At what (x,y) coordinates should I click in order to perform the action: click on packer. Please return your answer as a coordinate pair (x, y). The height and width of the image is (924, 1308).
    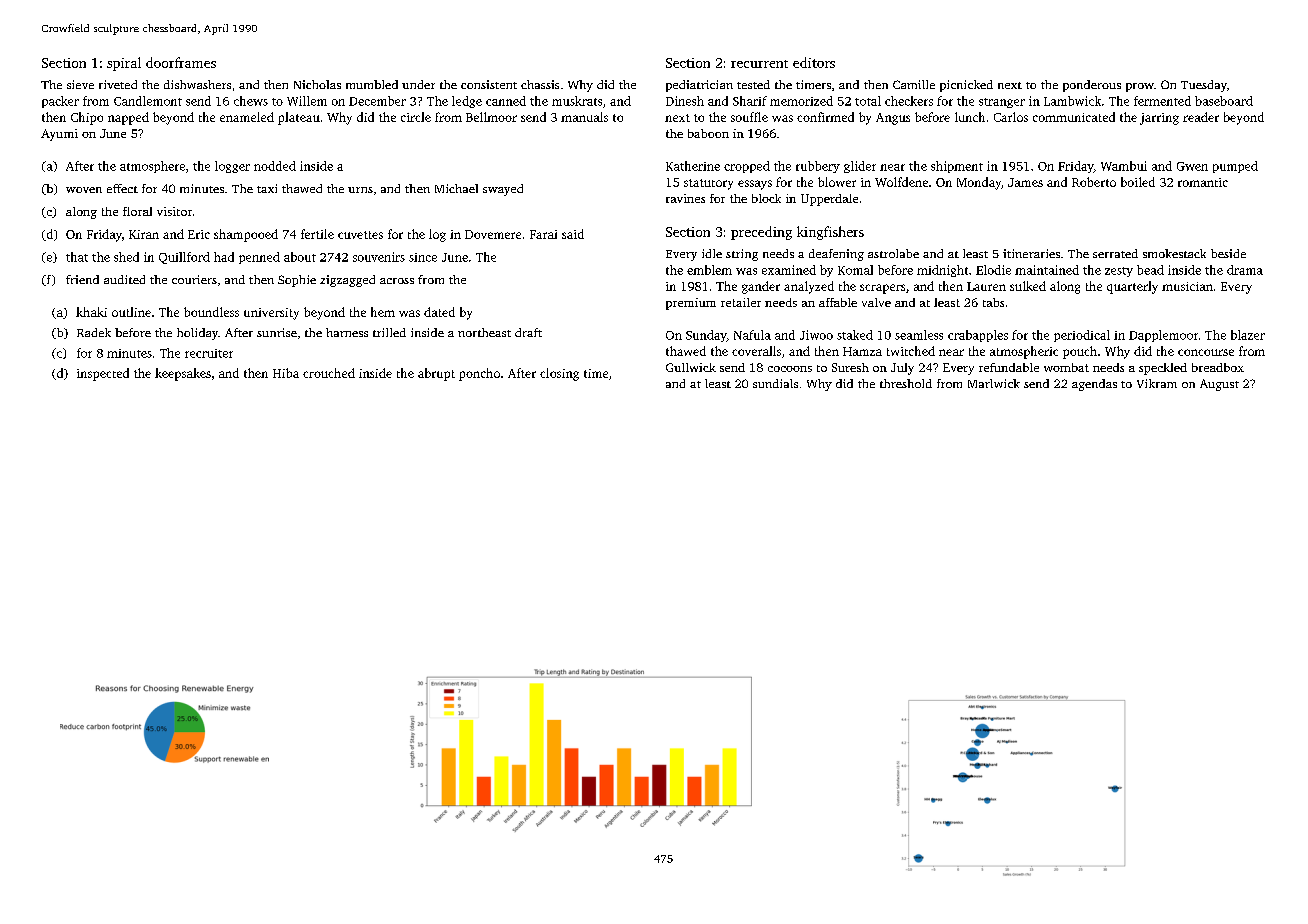
    Looking at the image, I should click on (60, 102).
